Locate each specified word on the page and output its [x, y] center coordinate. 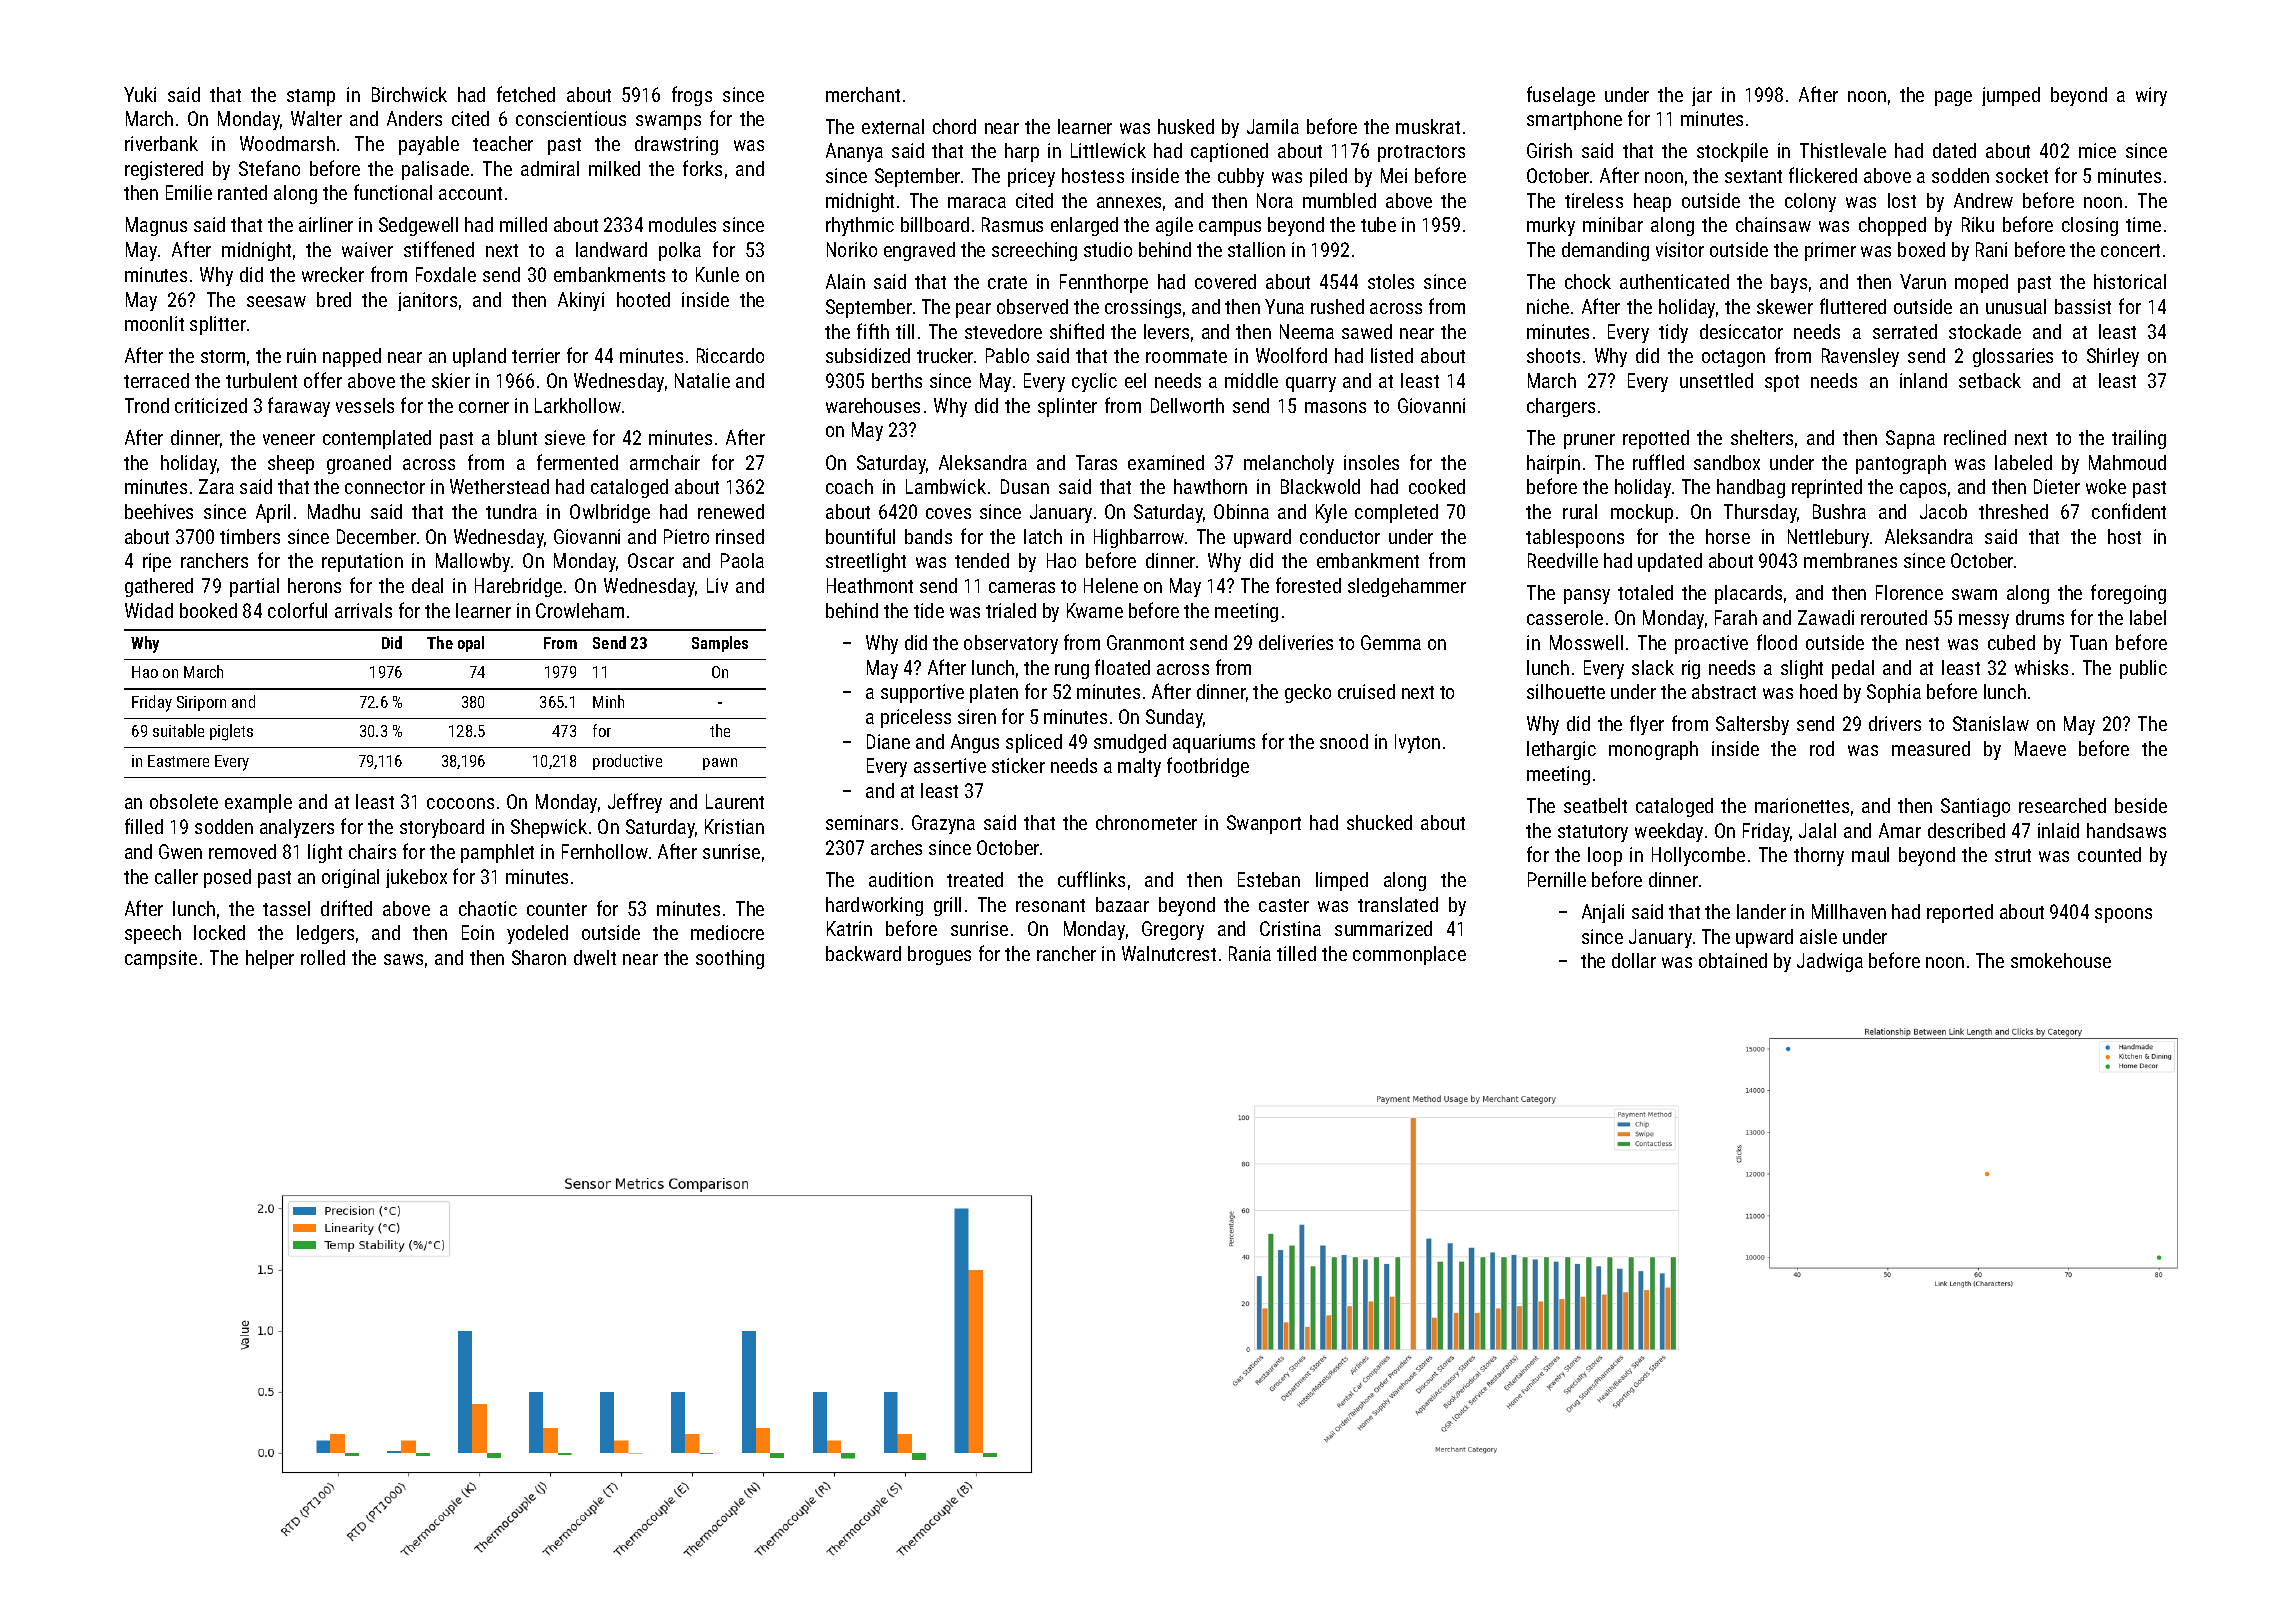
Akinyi [581, 301]
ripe [157, 562]
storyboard [442, 828]
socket [2022, 175]
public [2143, 669]
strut [2013, 855]
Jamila [1273, 126]
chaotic [488, 908]
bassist [2083, 306]
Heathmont [870, 585]
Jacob [1943, 511]
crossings [1143, 308]
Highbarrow [1139, 538]
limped [1342, 881]
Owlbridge [610, 513]
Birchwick [409, 94]
